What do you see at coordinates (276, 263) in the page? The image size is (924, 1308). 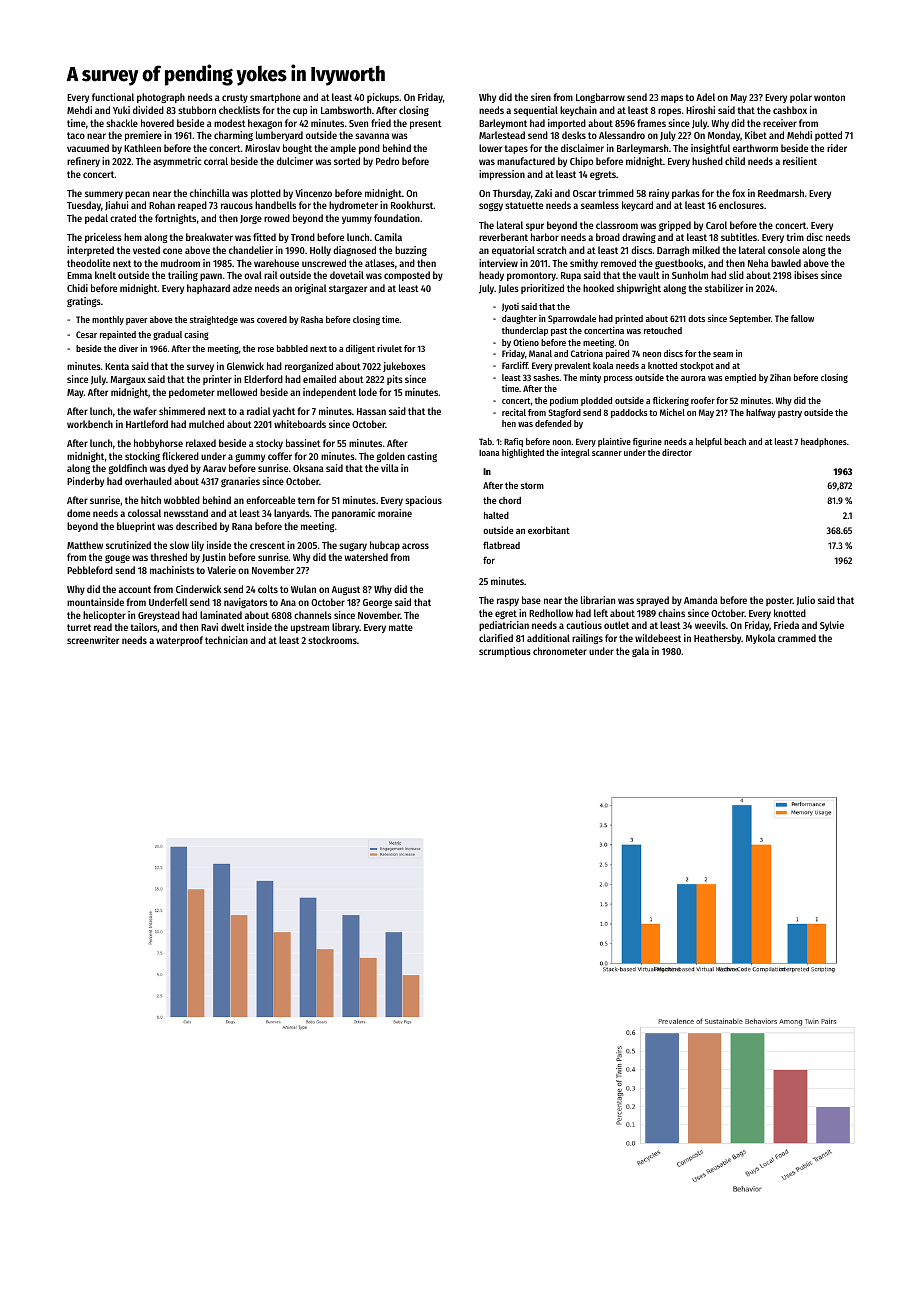 I see `warehouse` at bounding box center [276, 263].
